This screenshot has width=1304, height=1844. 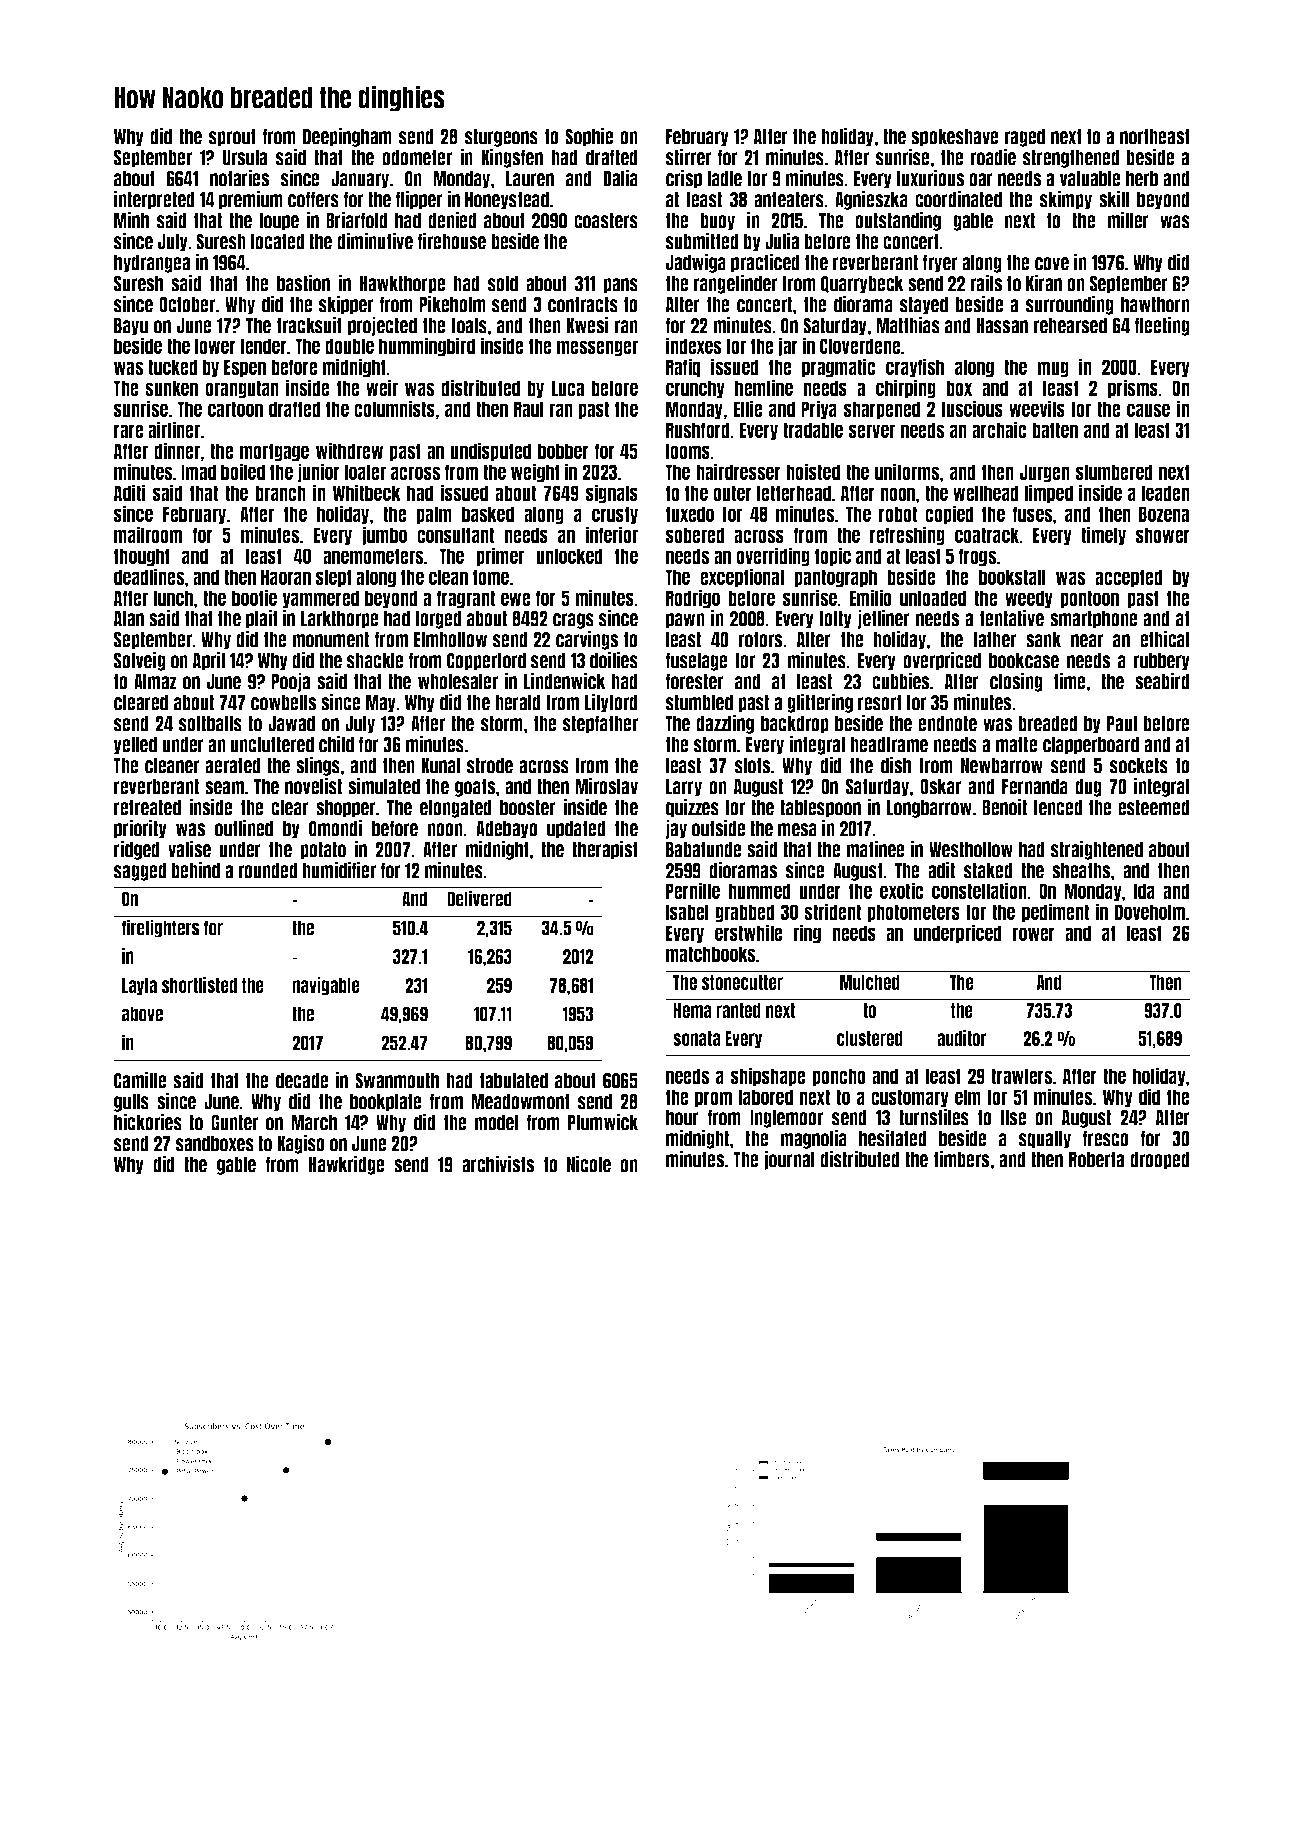 I want to click on Lauren, so click(x=530, y=179).
